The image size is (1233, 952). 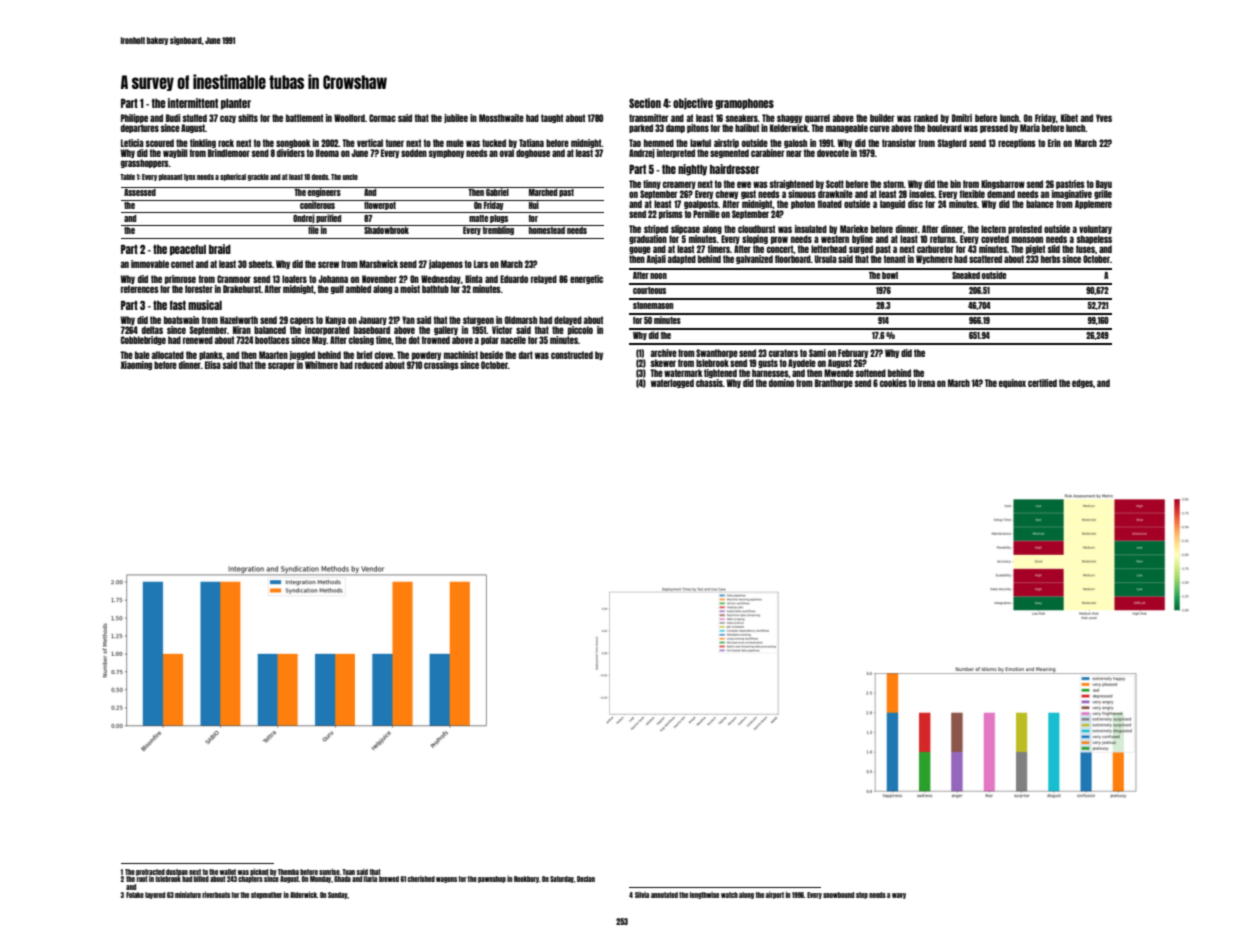 I want to click on Xiaoming, so click(x=136, y=365).
